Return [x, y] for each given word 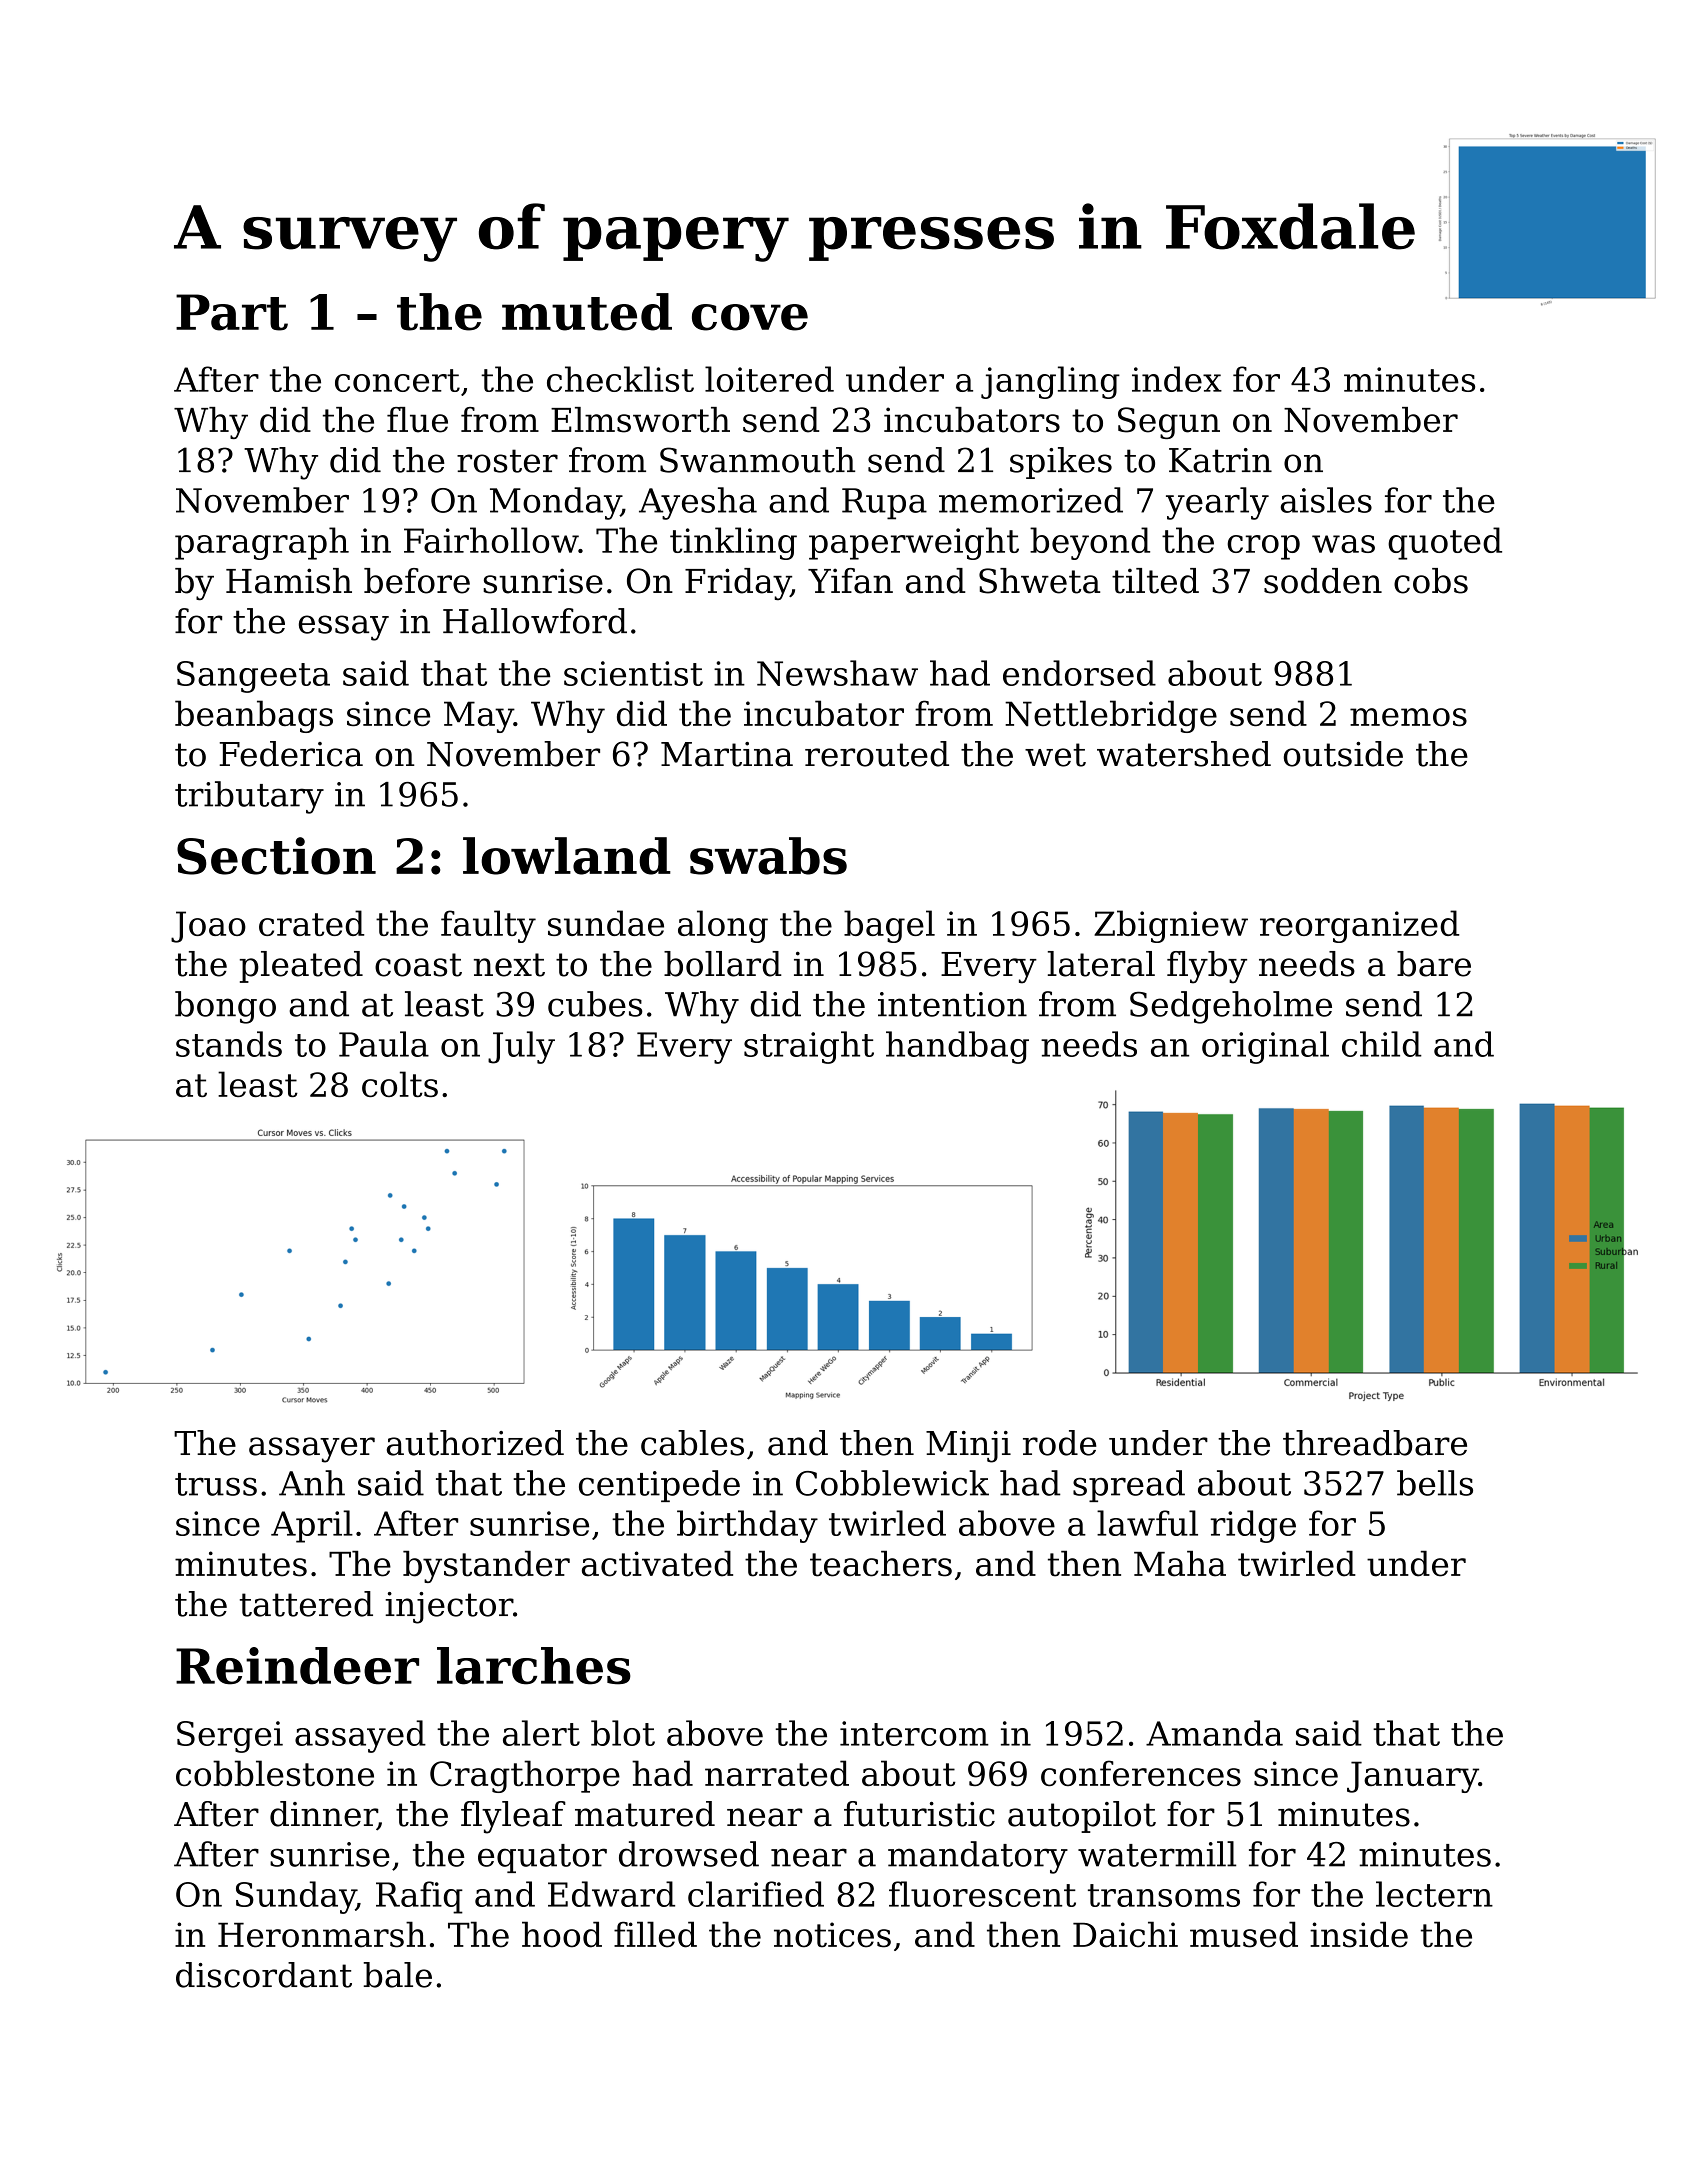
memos [1408, 717]
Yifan [850, 581]
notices [832, 1935]
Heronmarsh [322, 1934]
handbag [957, 1047]
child [1382, 1044]
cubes [595, 1004]
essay [344, 628]
